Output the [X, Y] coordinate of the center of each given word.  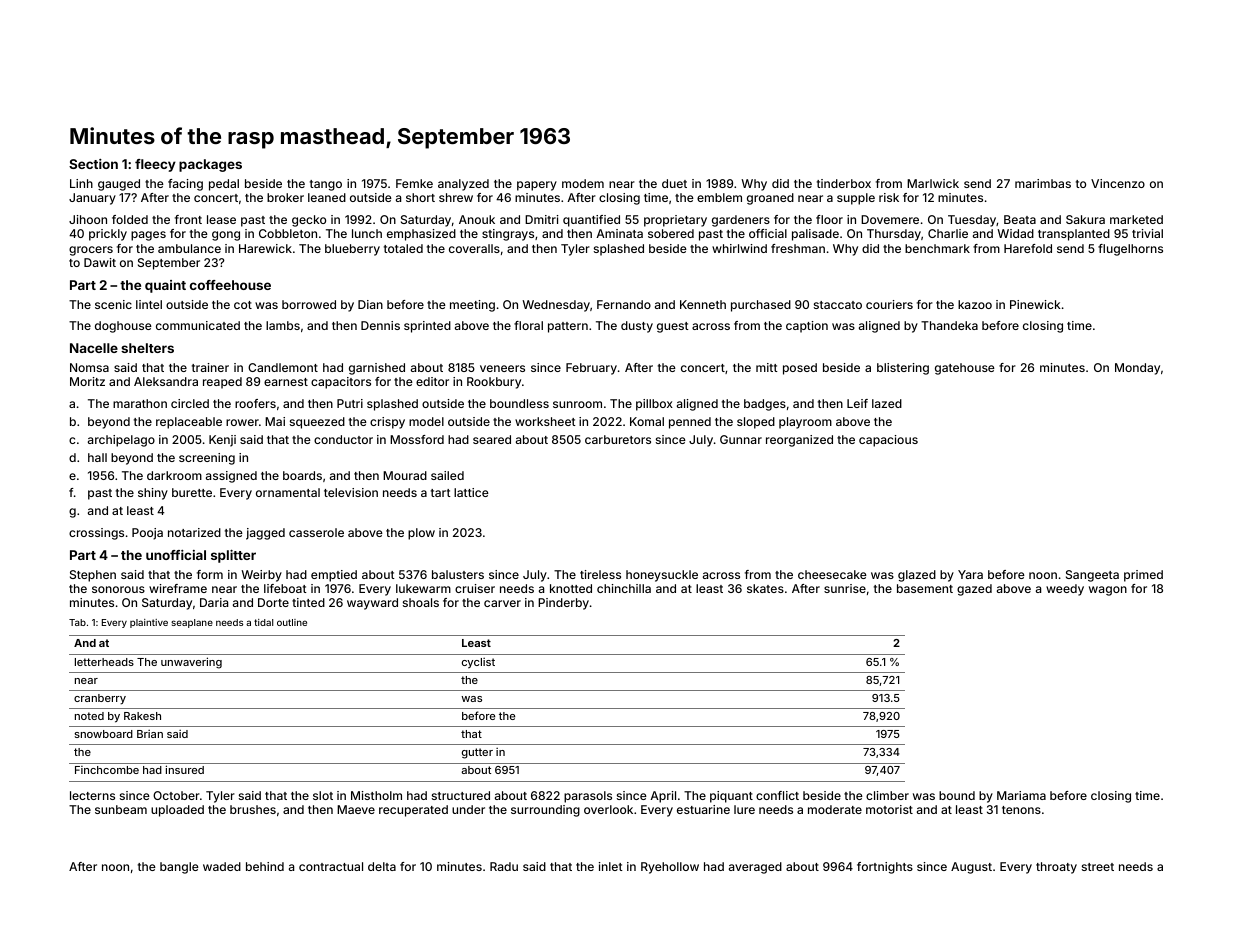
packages [210, 165]
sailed [447, 475]
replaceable [189, 423]
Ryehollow [670, 868]
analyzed [463, 185]
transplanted [1074, 235]
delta [382, 866]
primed [1143, 576]
